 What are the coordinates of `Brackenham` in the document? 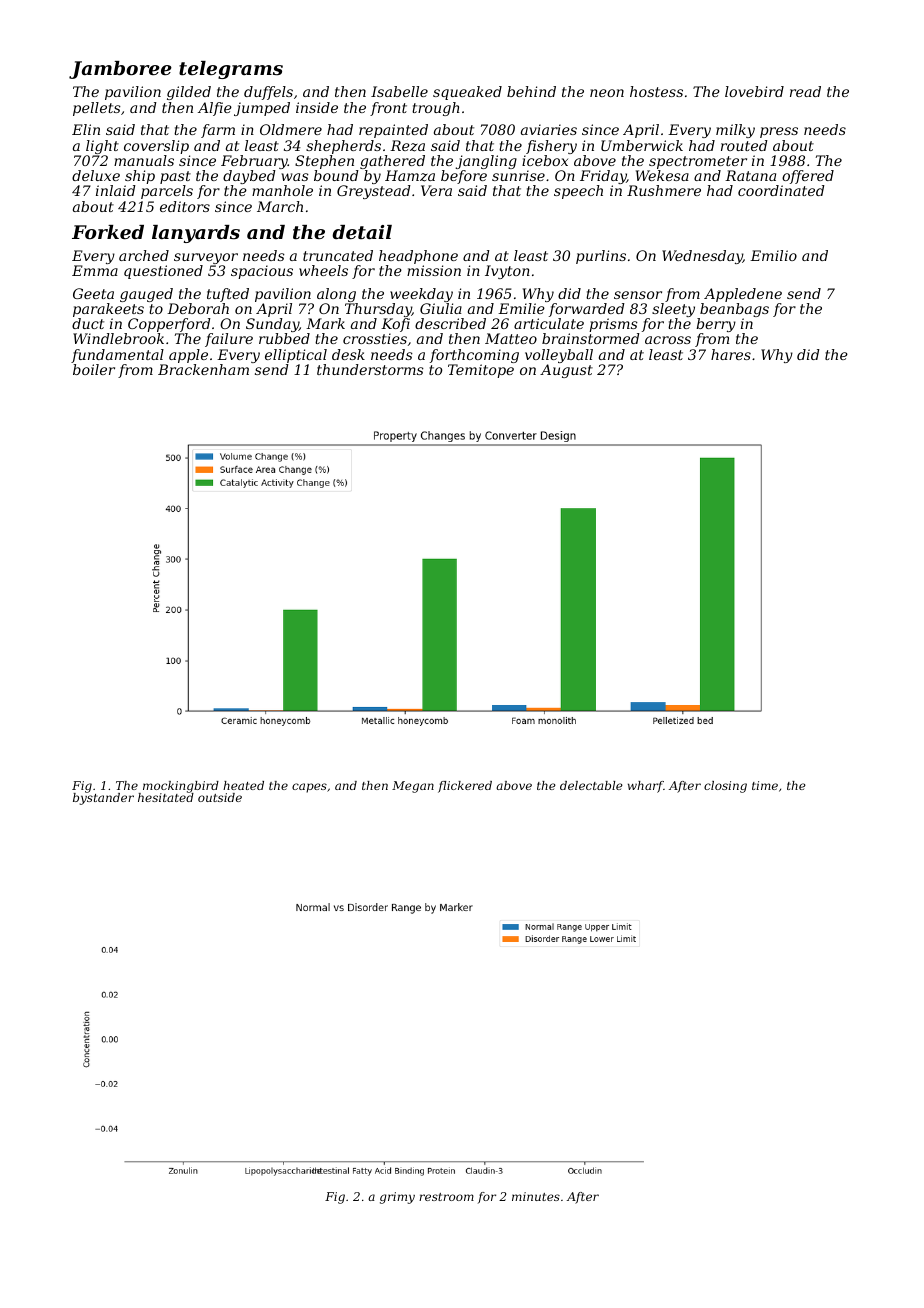 It's located at (203, 369).
